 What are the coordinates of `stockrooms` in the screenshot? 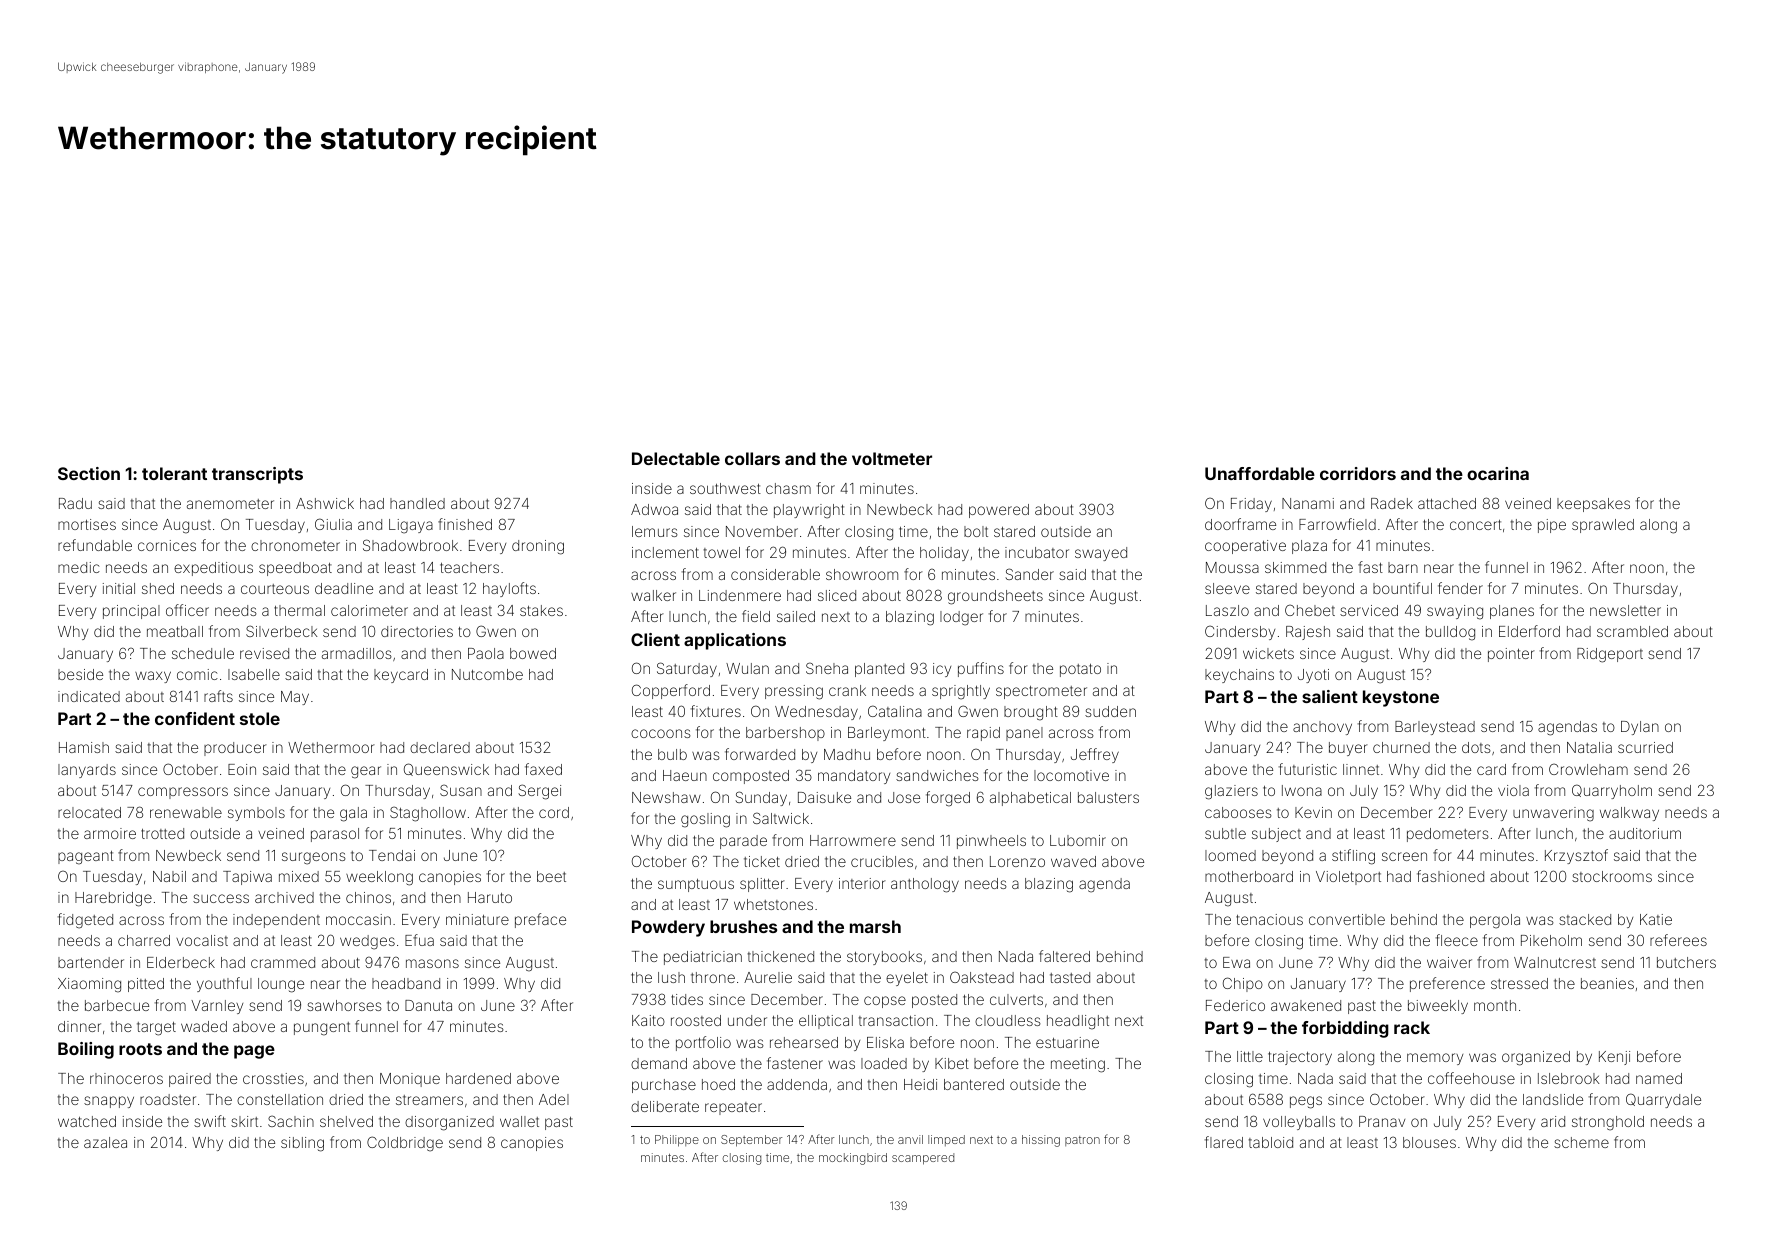 It's located at (1612, 876).
